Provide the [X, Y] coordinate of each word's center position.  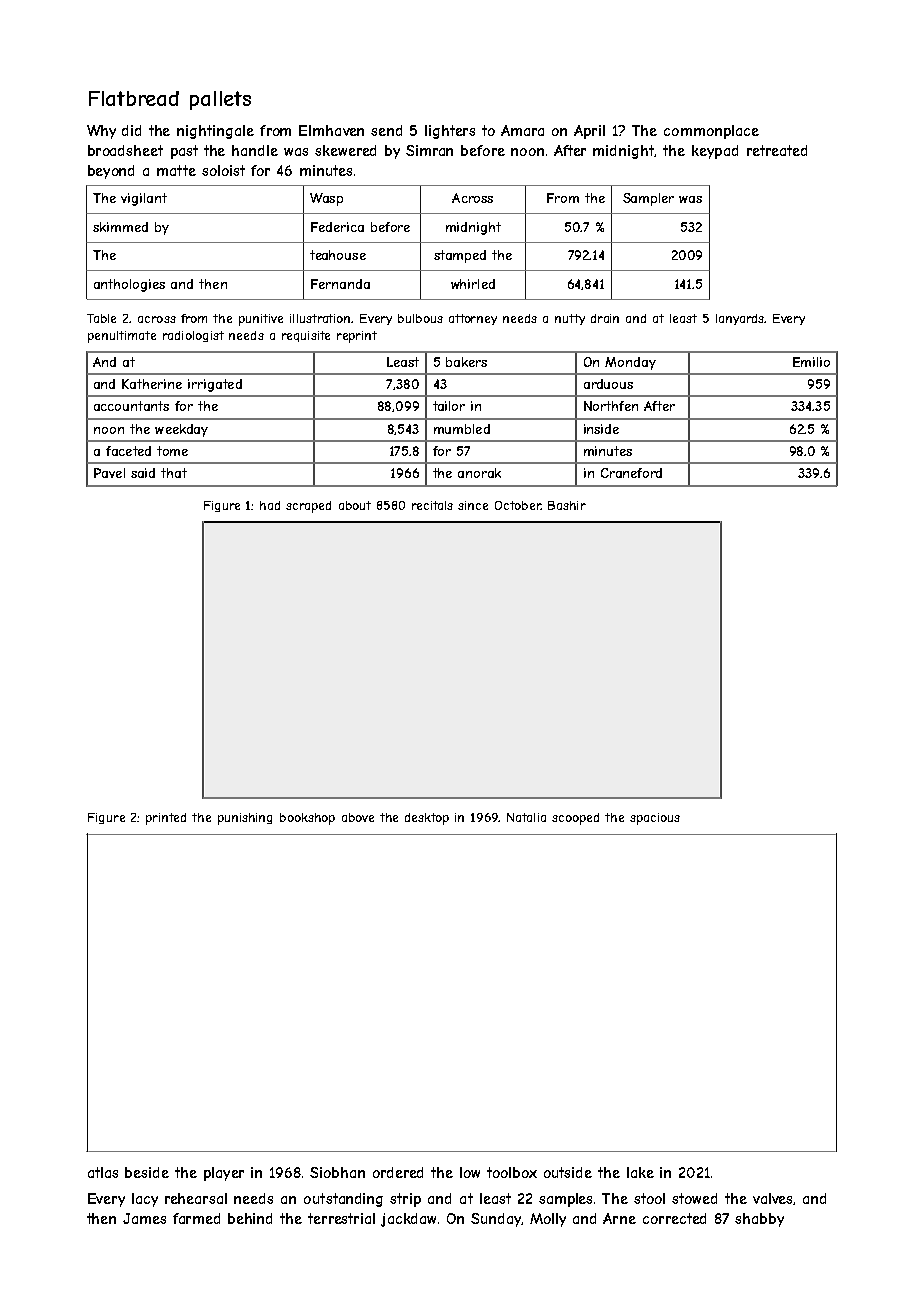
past [184, 152]
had [270, 505]
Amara [522, 130]
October [518, 505]
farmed [196, 1218]
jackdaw [408, 1220]
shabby [759, 1220]
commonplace [711, 132]
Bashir [567, 505]
